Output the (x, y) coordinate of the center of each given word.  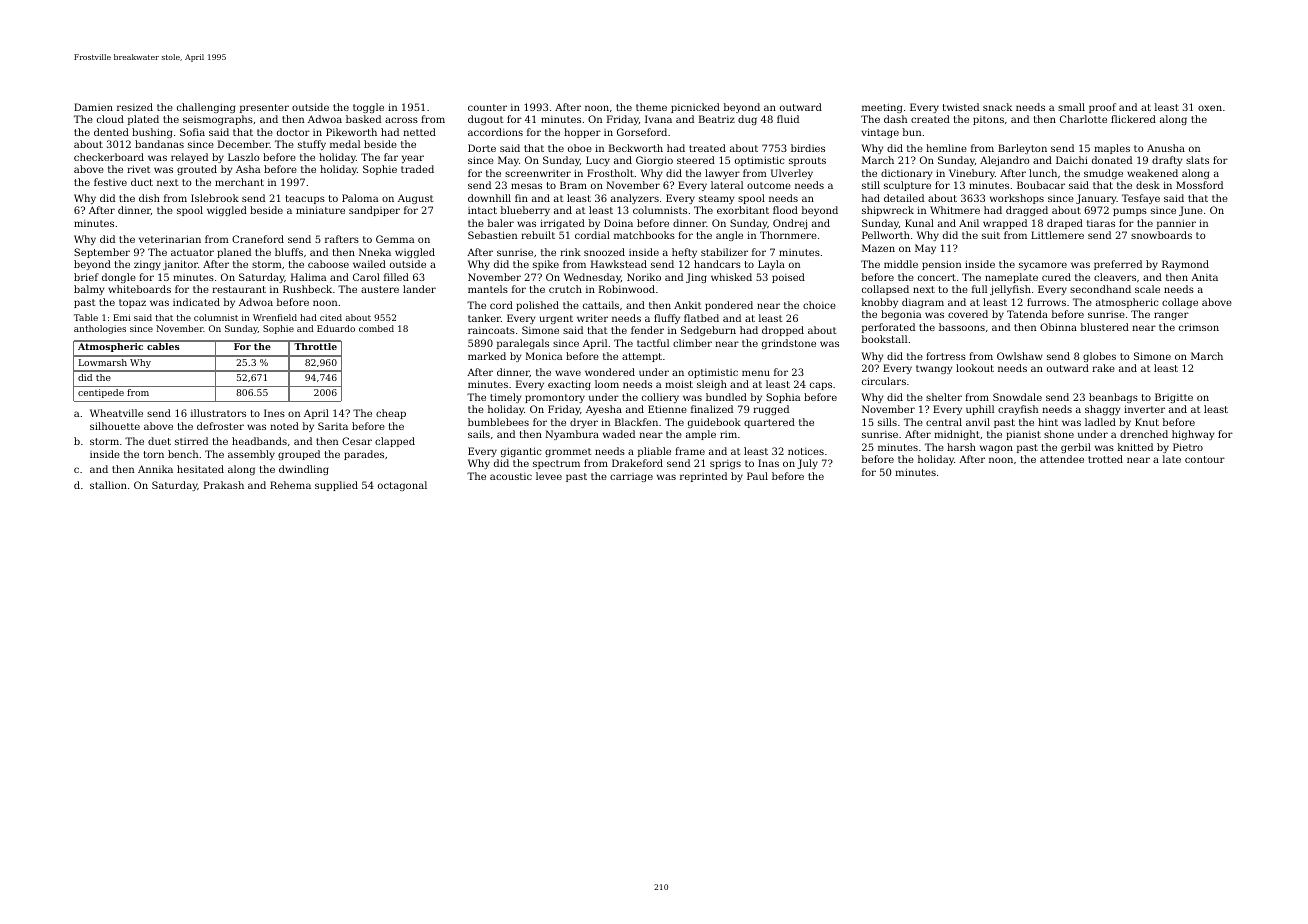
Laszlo (244, 157)
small (1071, 107)
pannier (1176, 224)
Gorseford (642, 132)
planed (234, 253)
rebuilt (538, 235)
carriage (631, 477)
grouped (299, 455)
